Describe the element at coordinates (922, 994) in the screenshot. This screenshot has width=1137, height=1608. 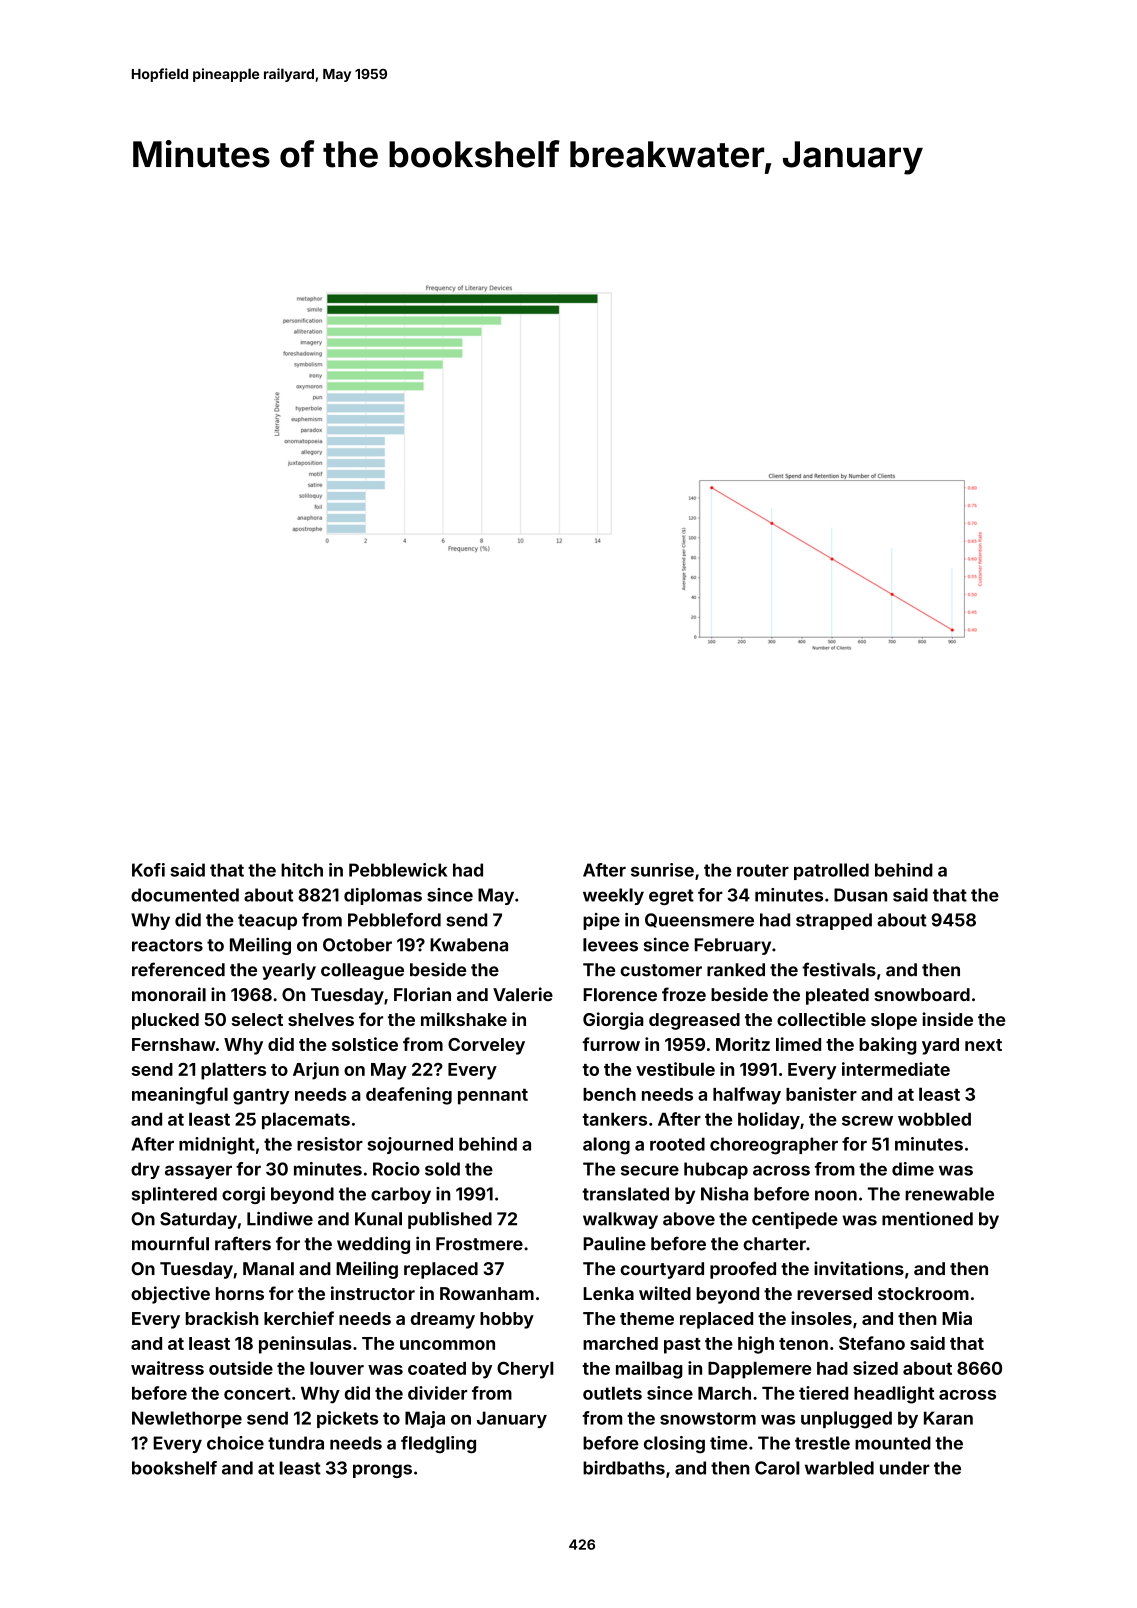
I see `snowboard` at that location.
